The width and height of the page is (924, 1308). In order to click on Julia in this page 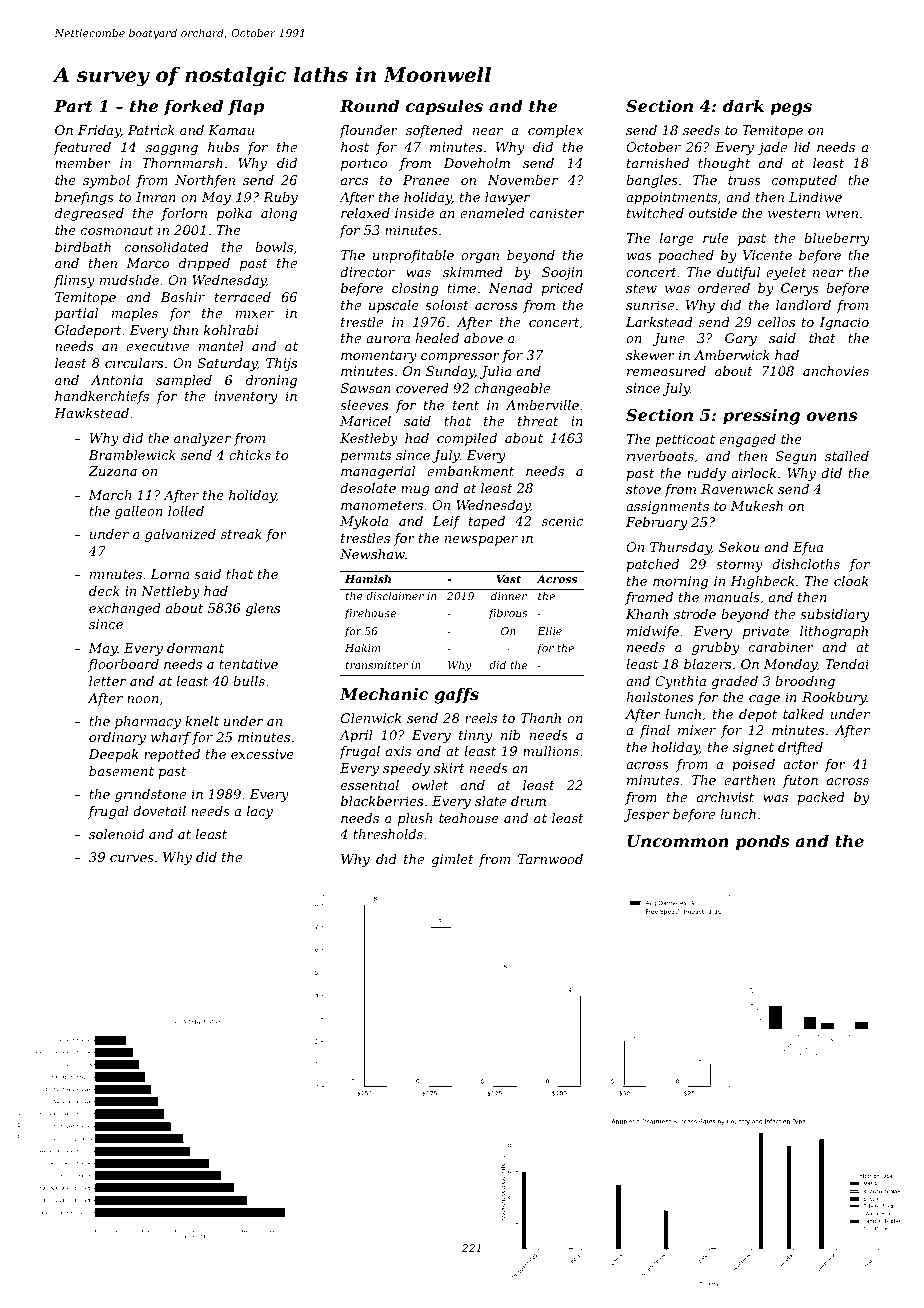, I will do `click(495, 372)`.
